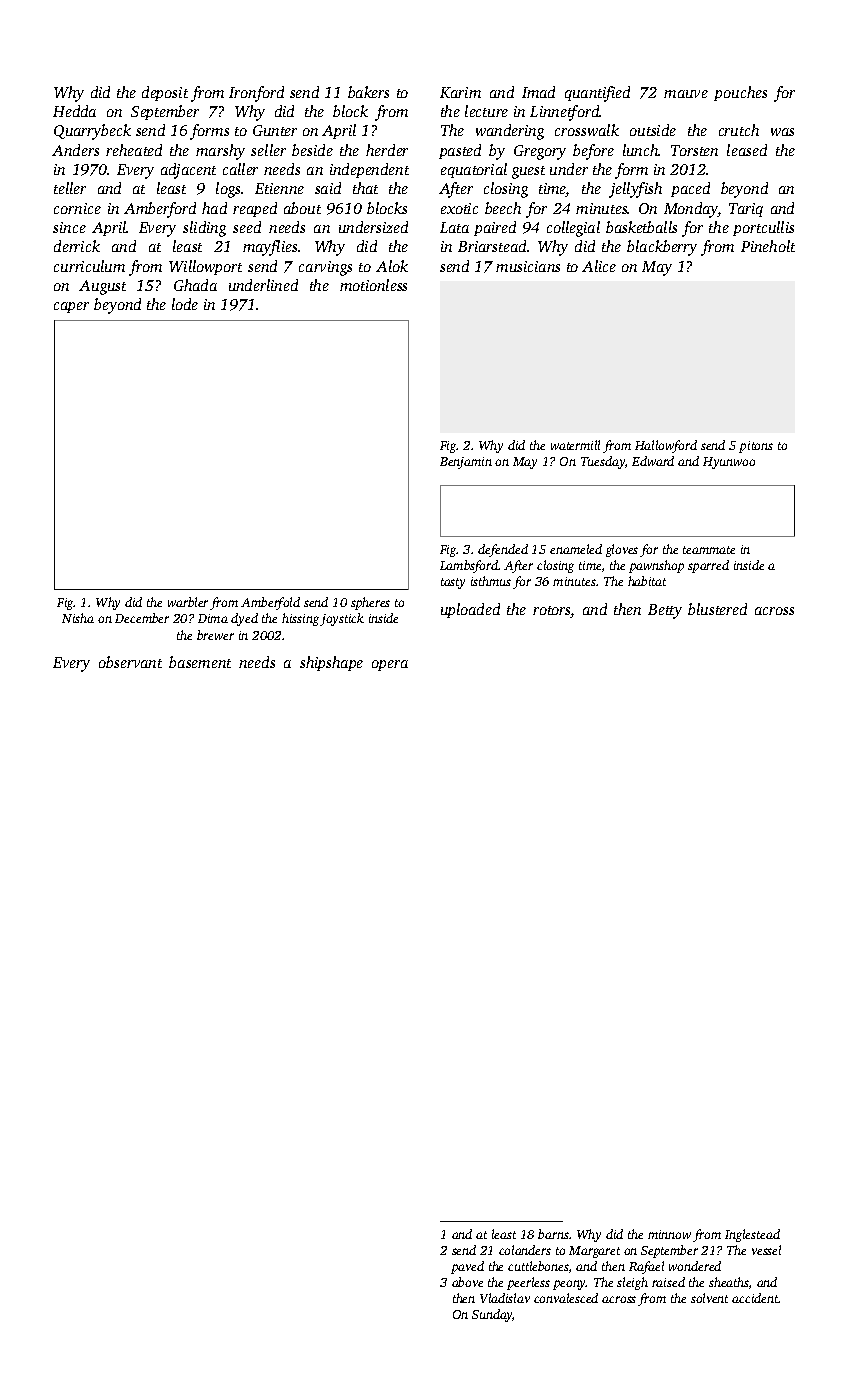  Describe the element at coordinates (370, 603) in the page. I see `spheres` at that location.
